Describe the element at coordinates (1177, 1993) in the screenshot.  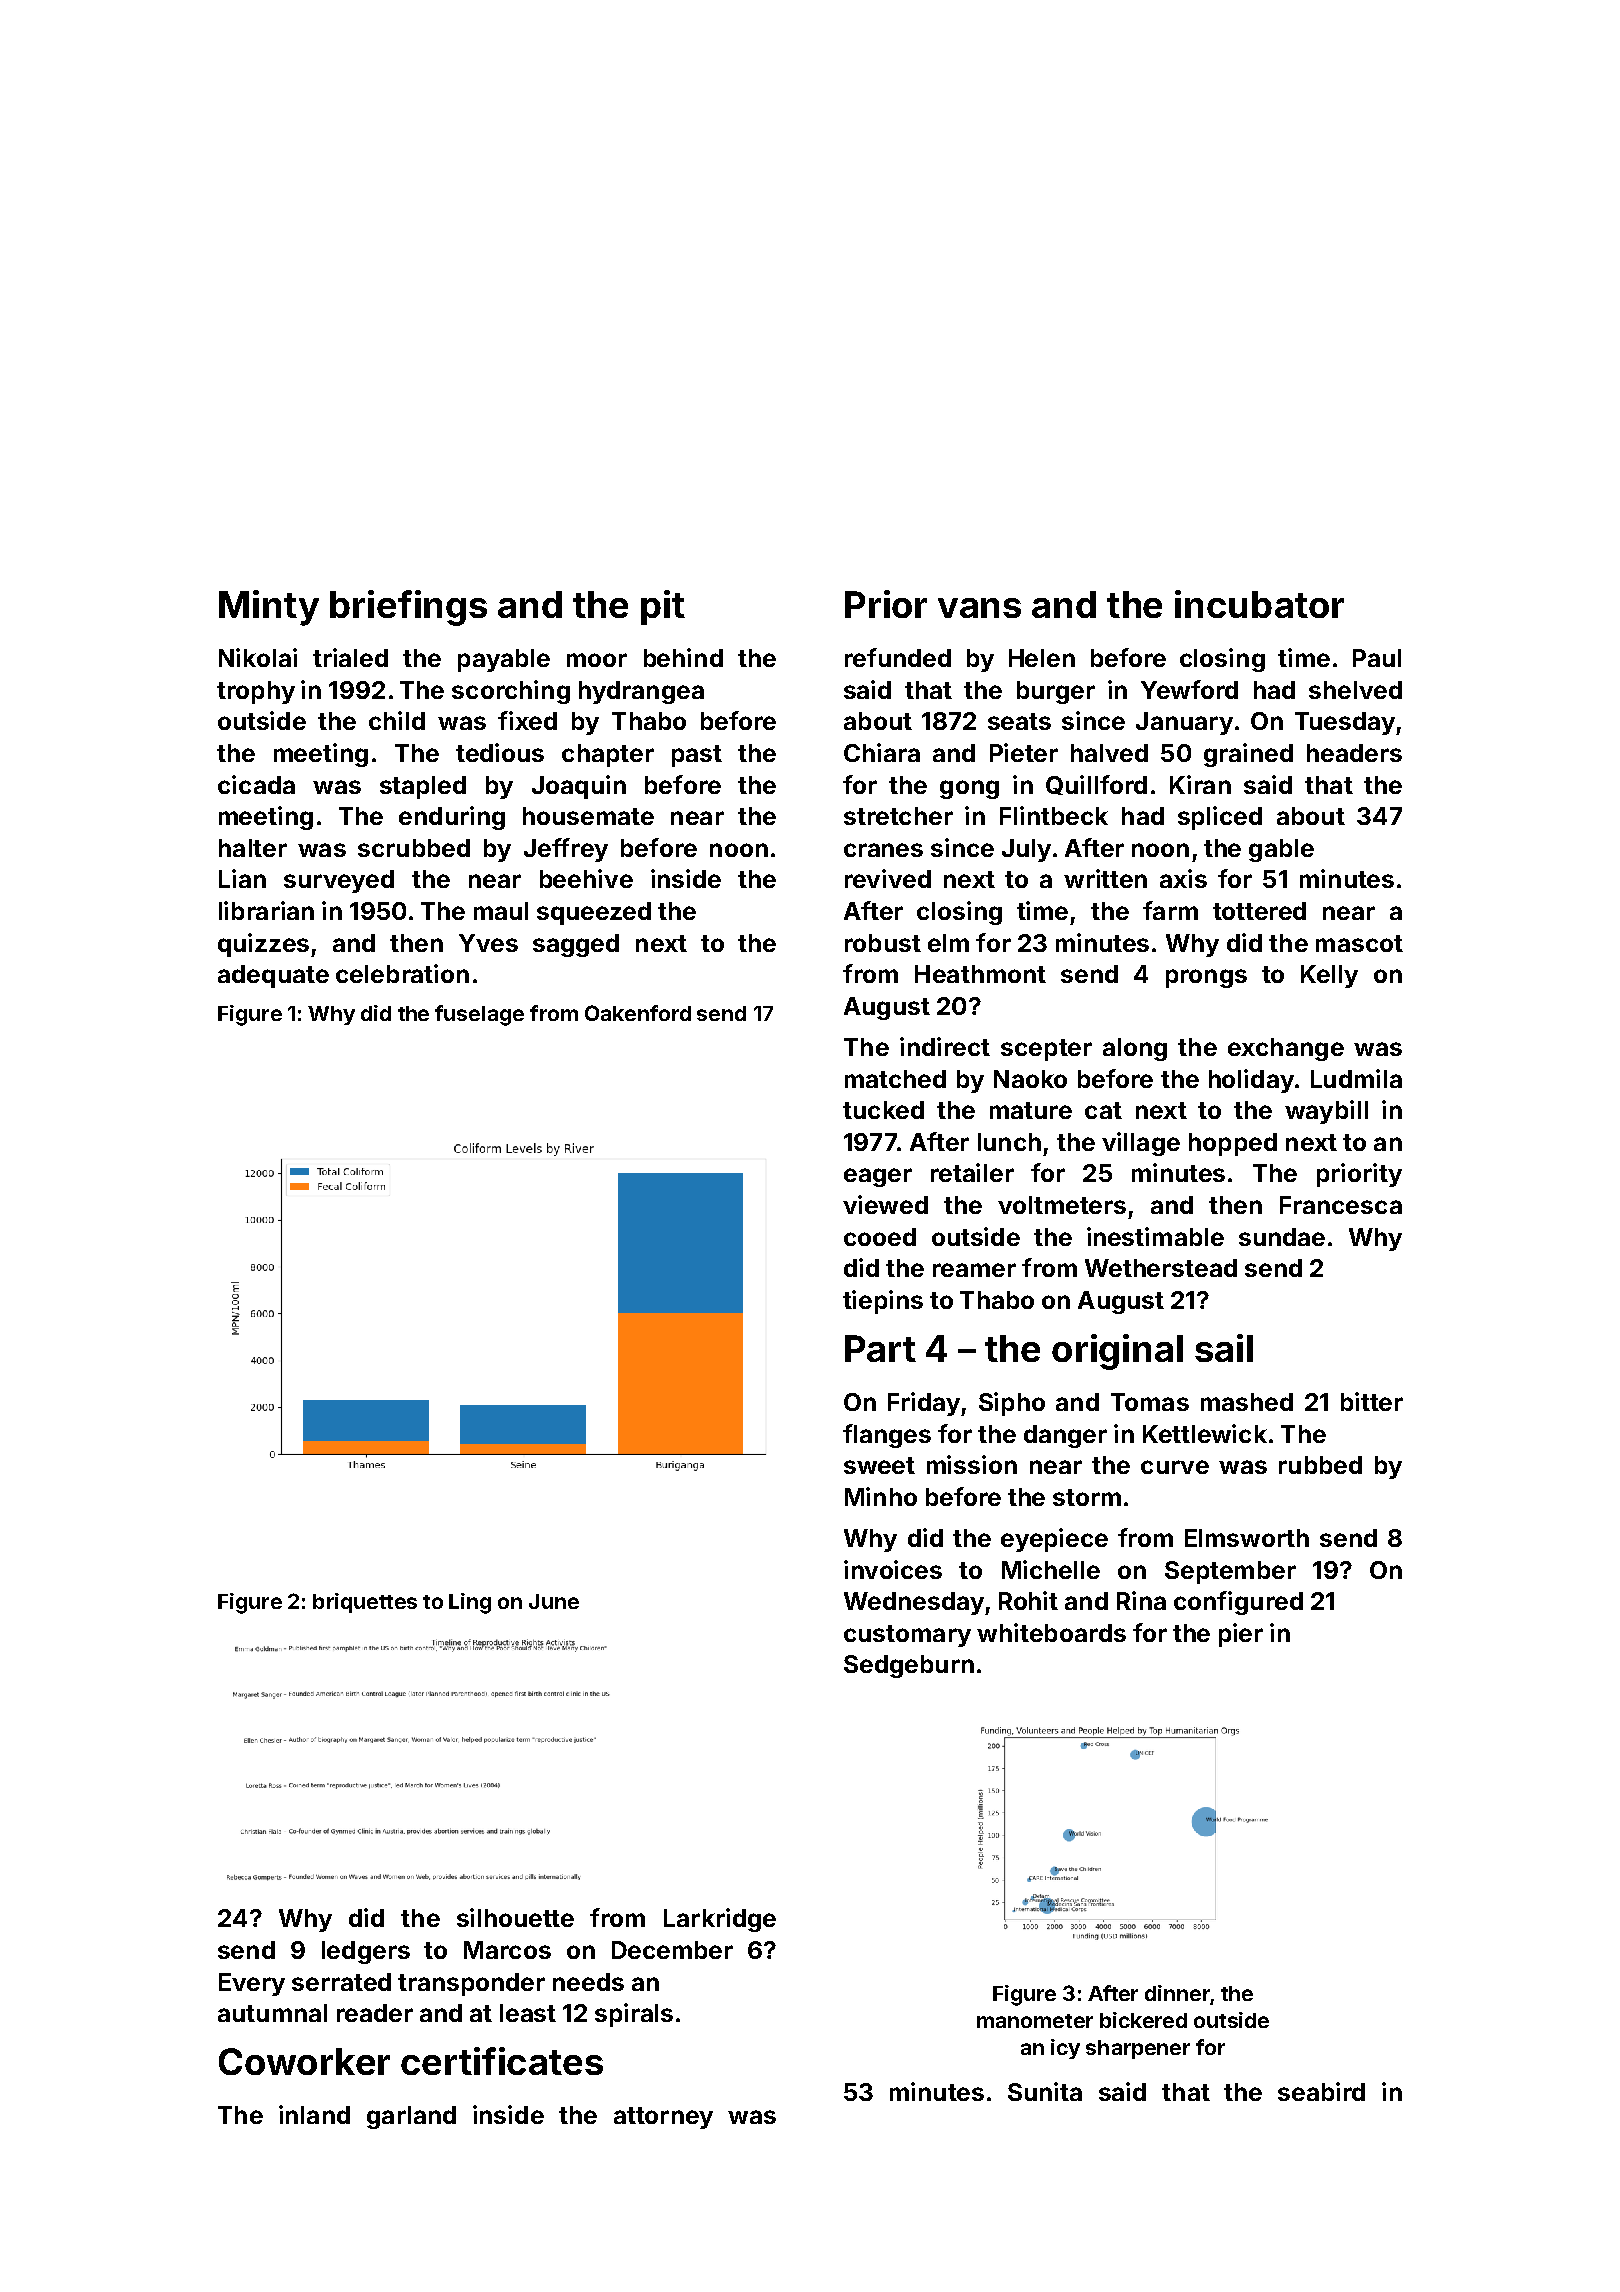
I see `dinner` at that location.
